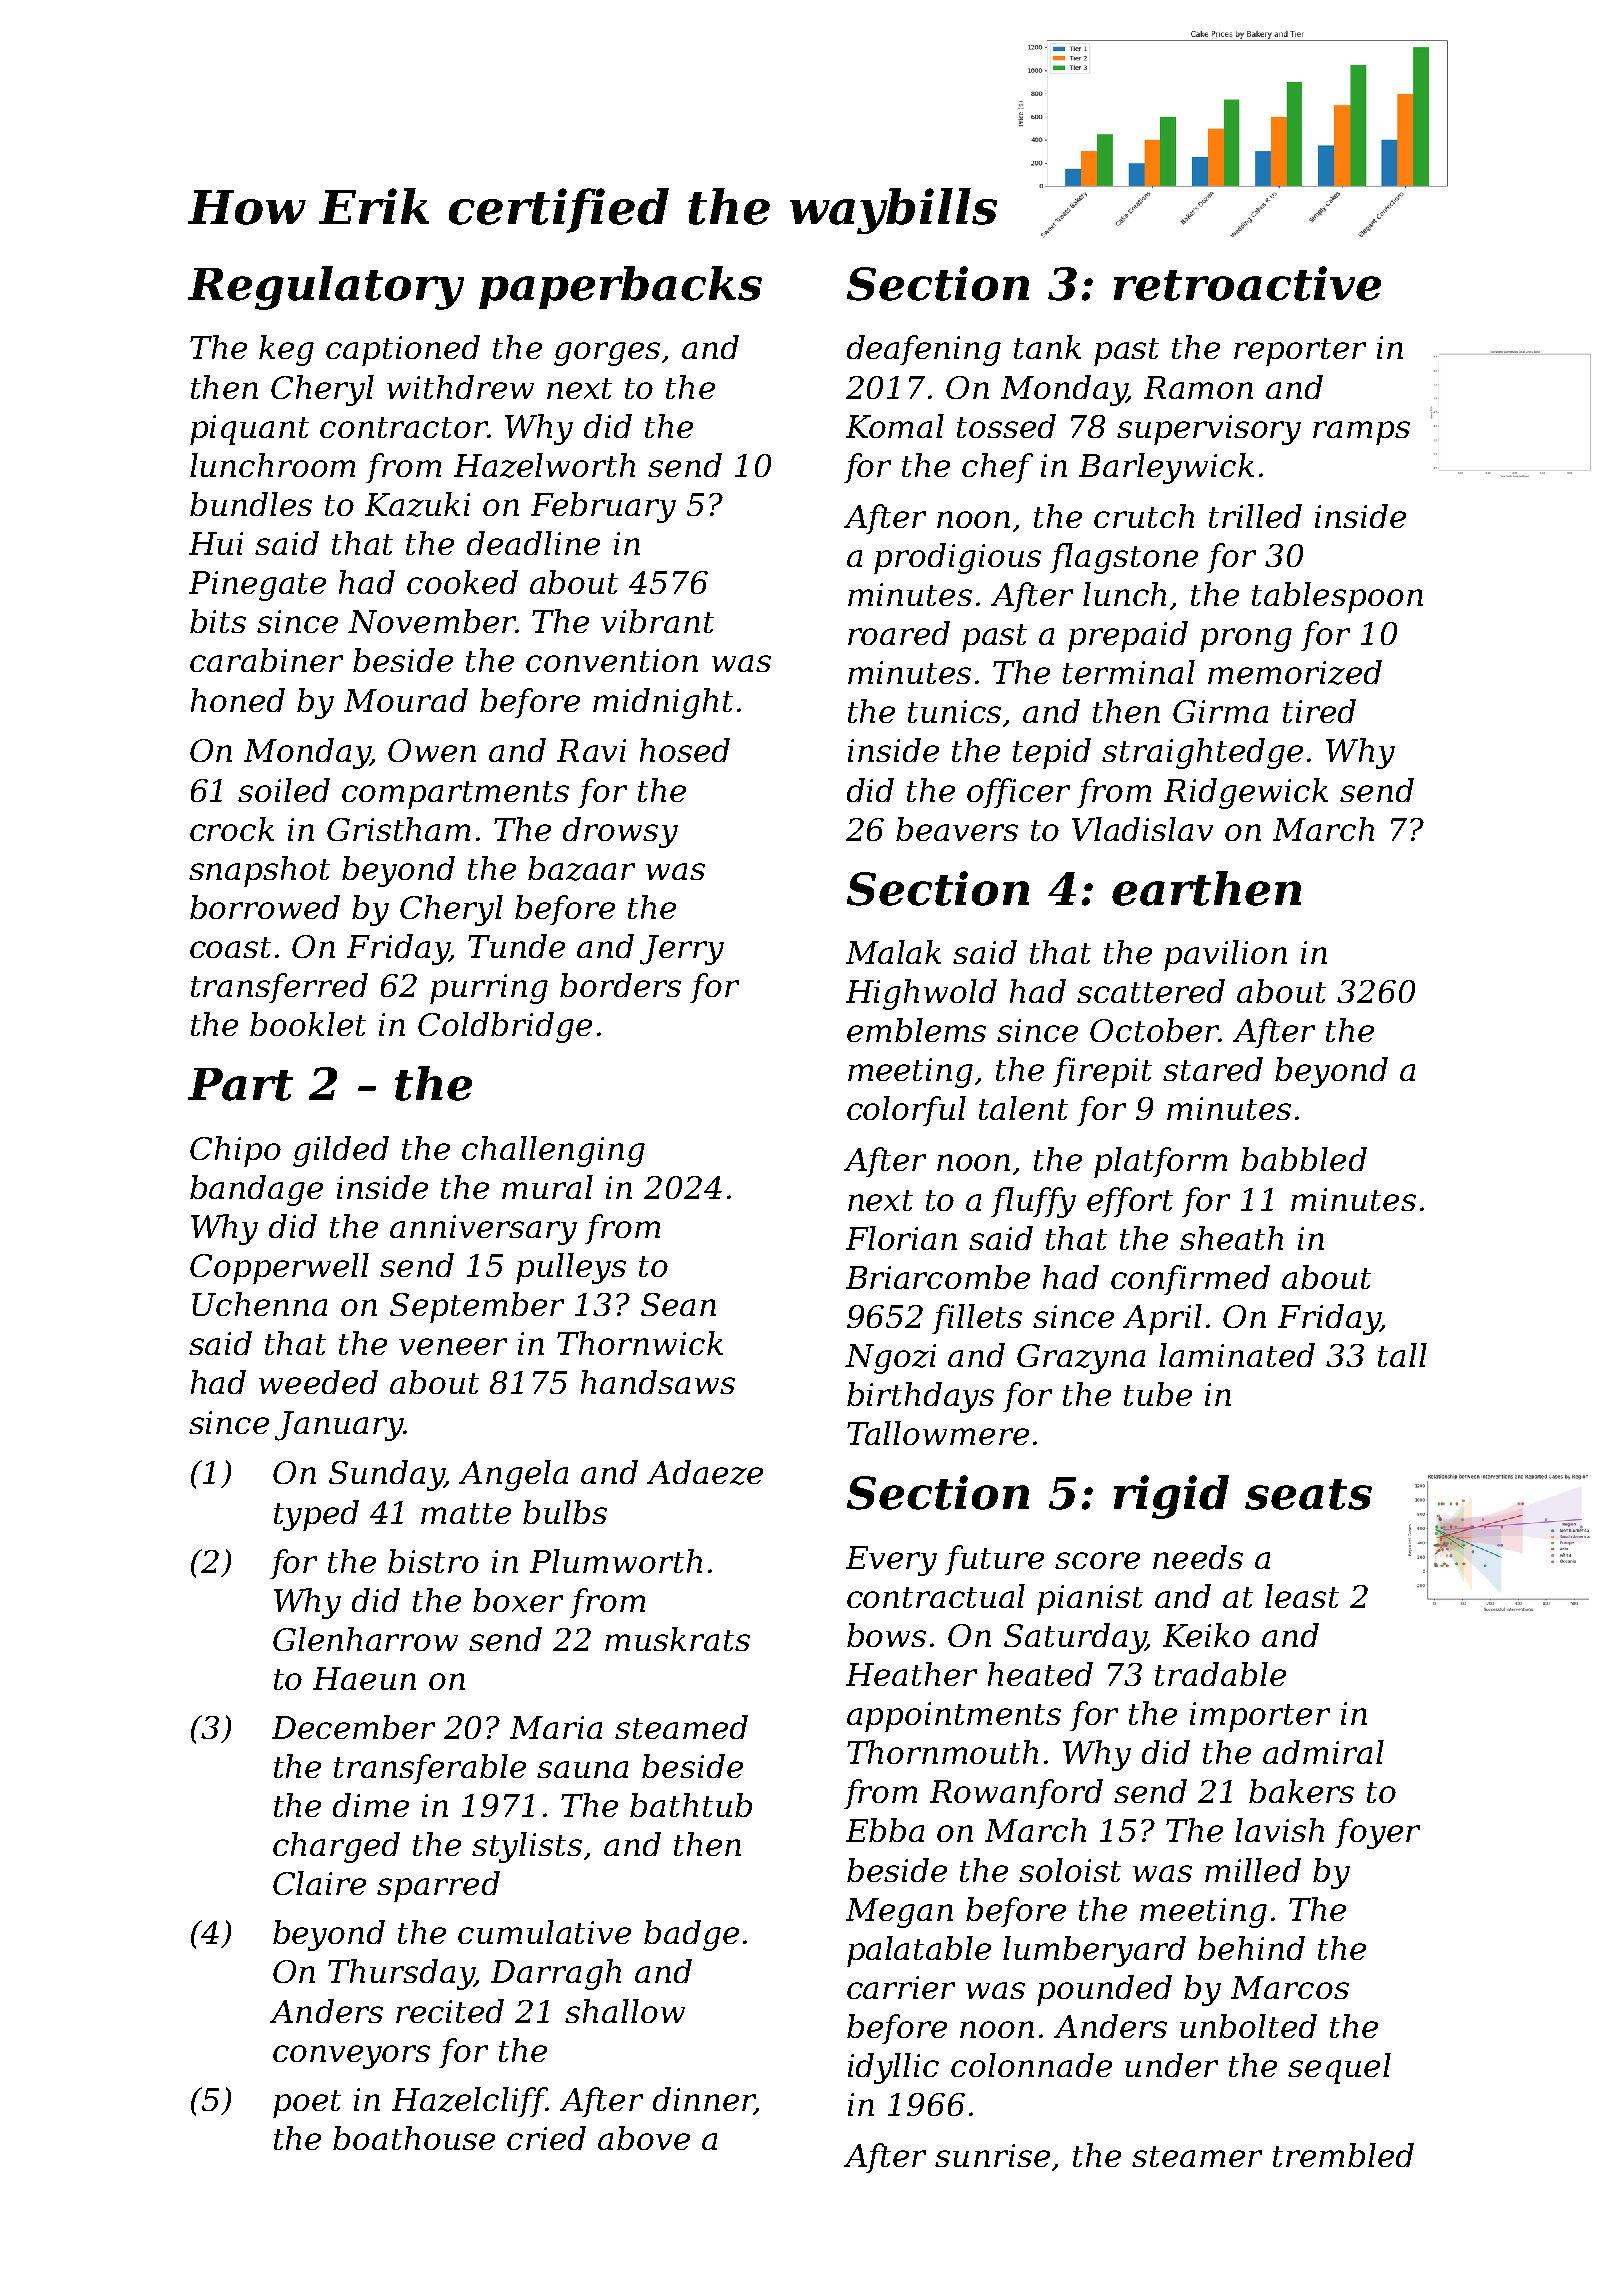  Describe the element at coordinates (1308, 1494) in the screenshot. I see `seats` at that location.
